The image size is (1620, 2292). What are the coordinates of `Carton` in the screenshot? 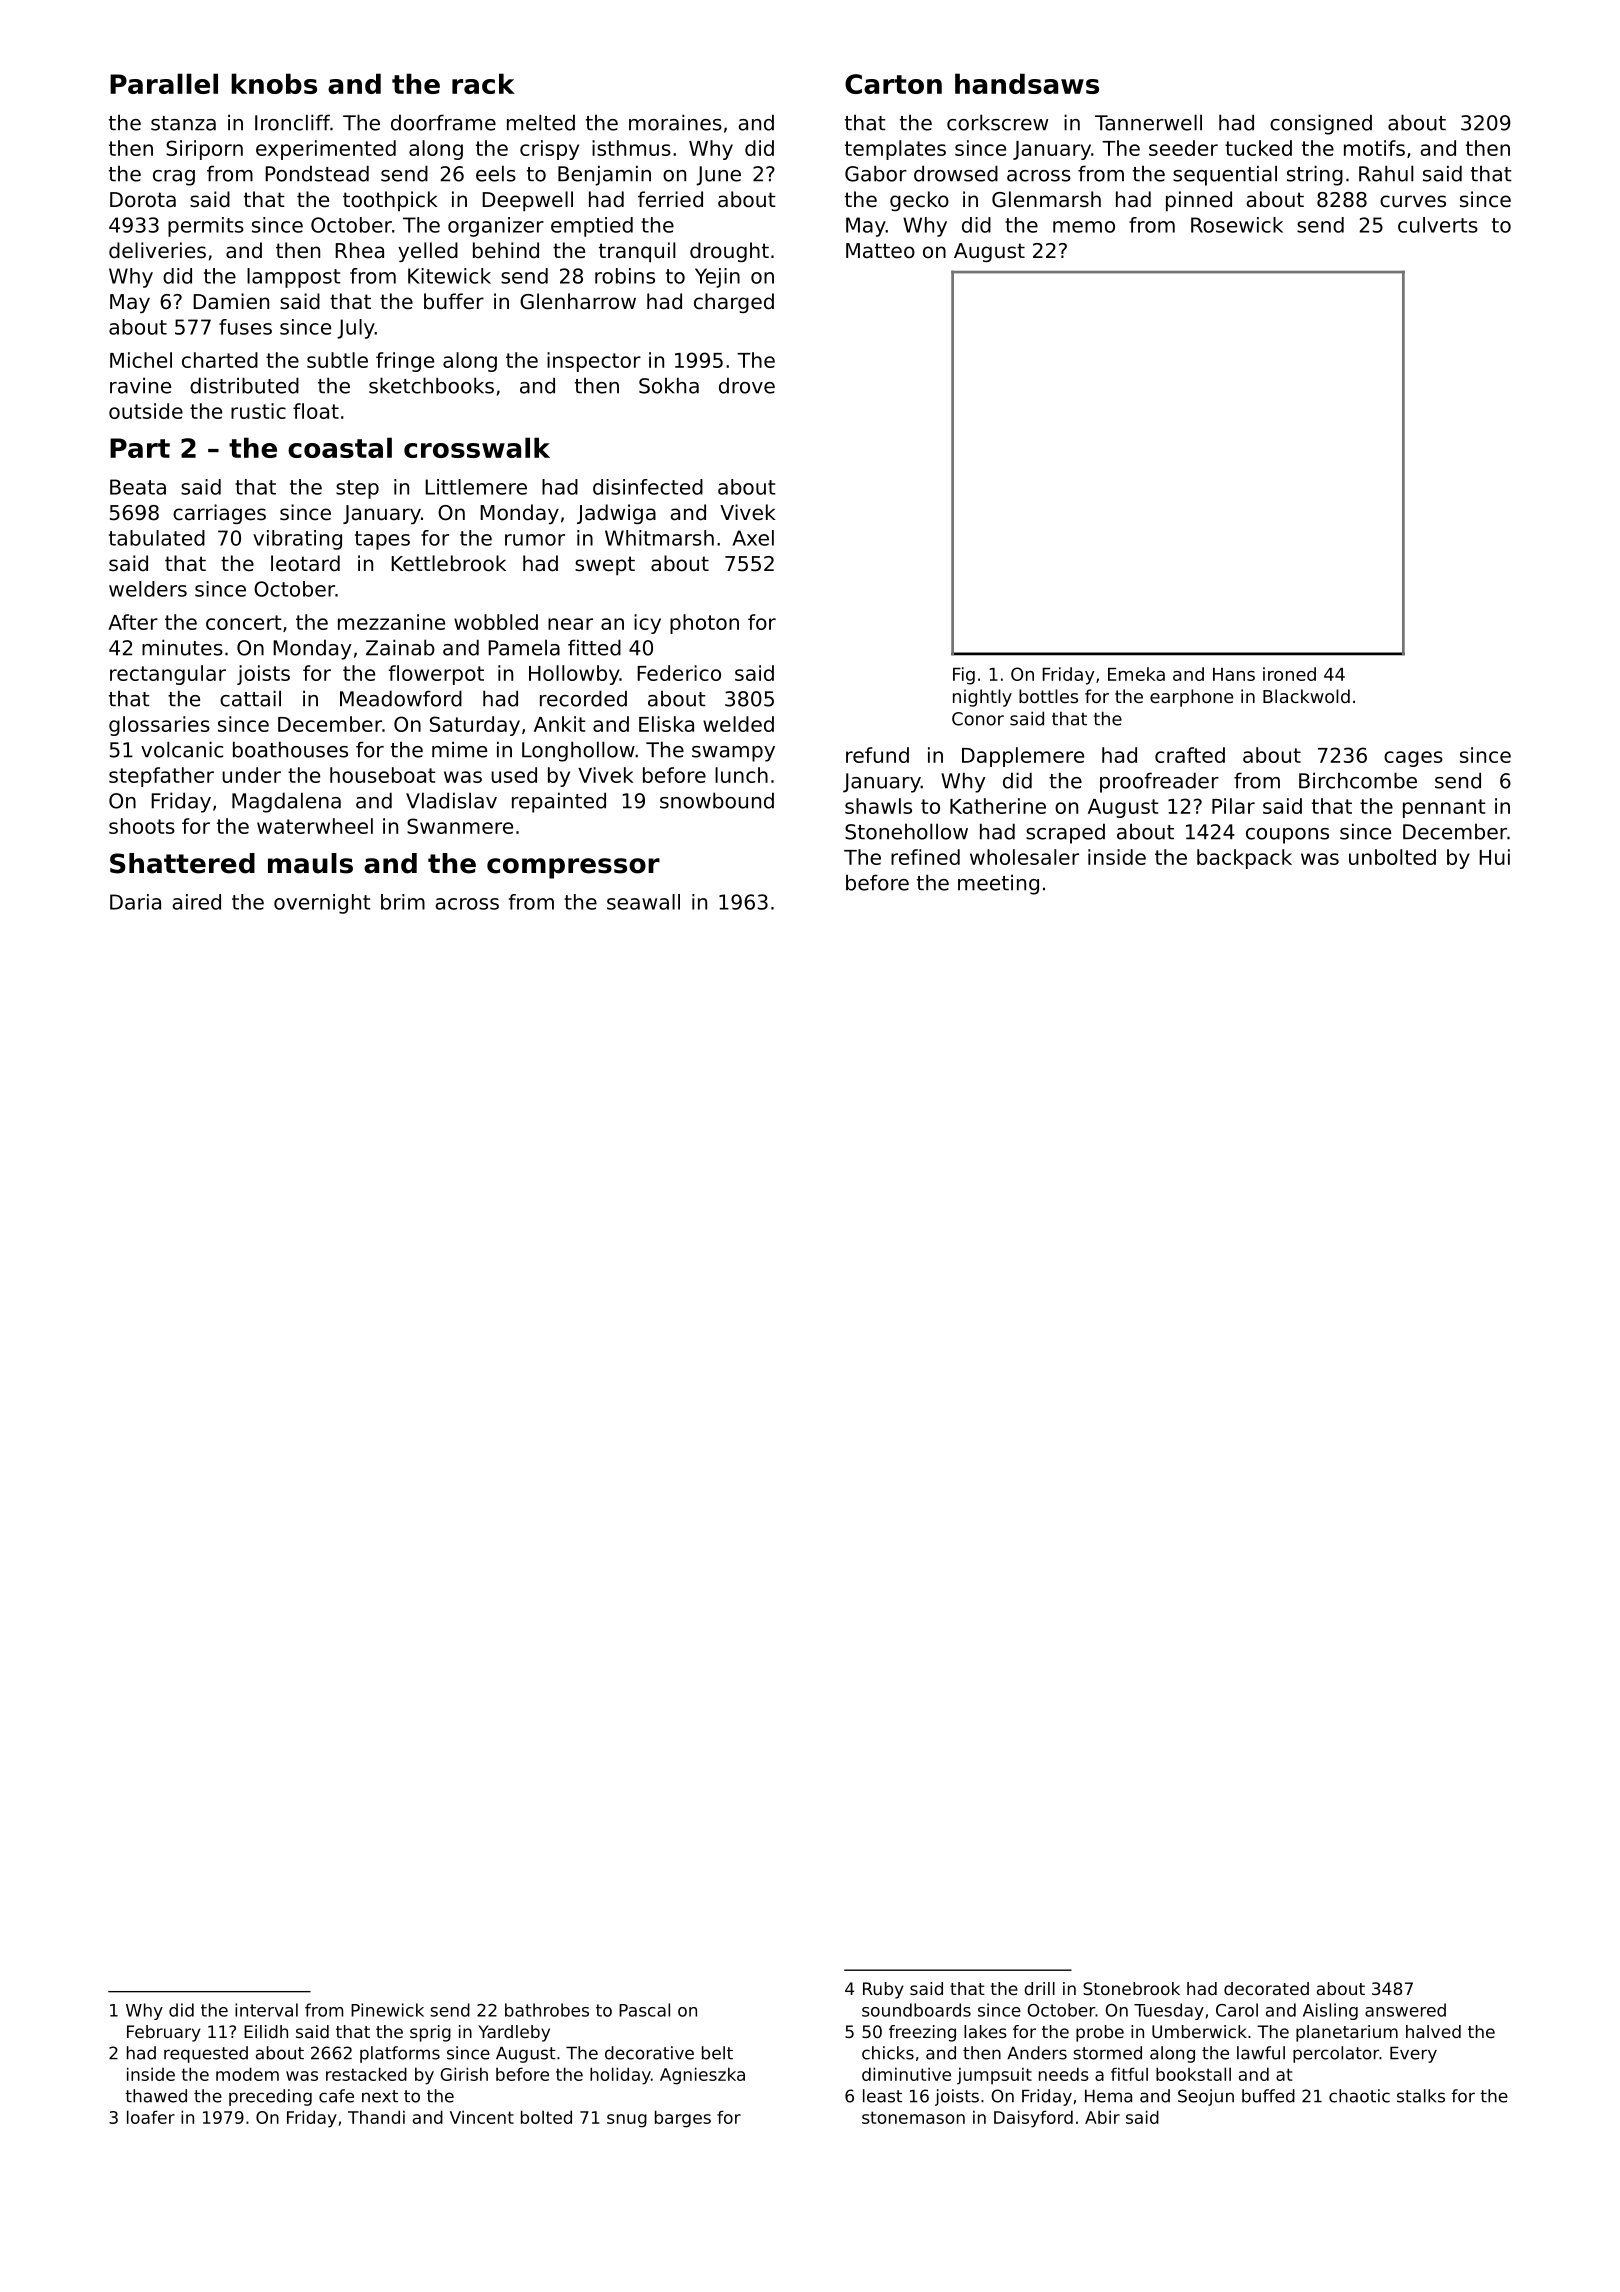 It's located at (893, 84).
